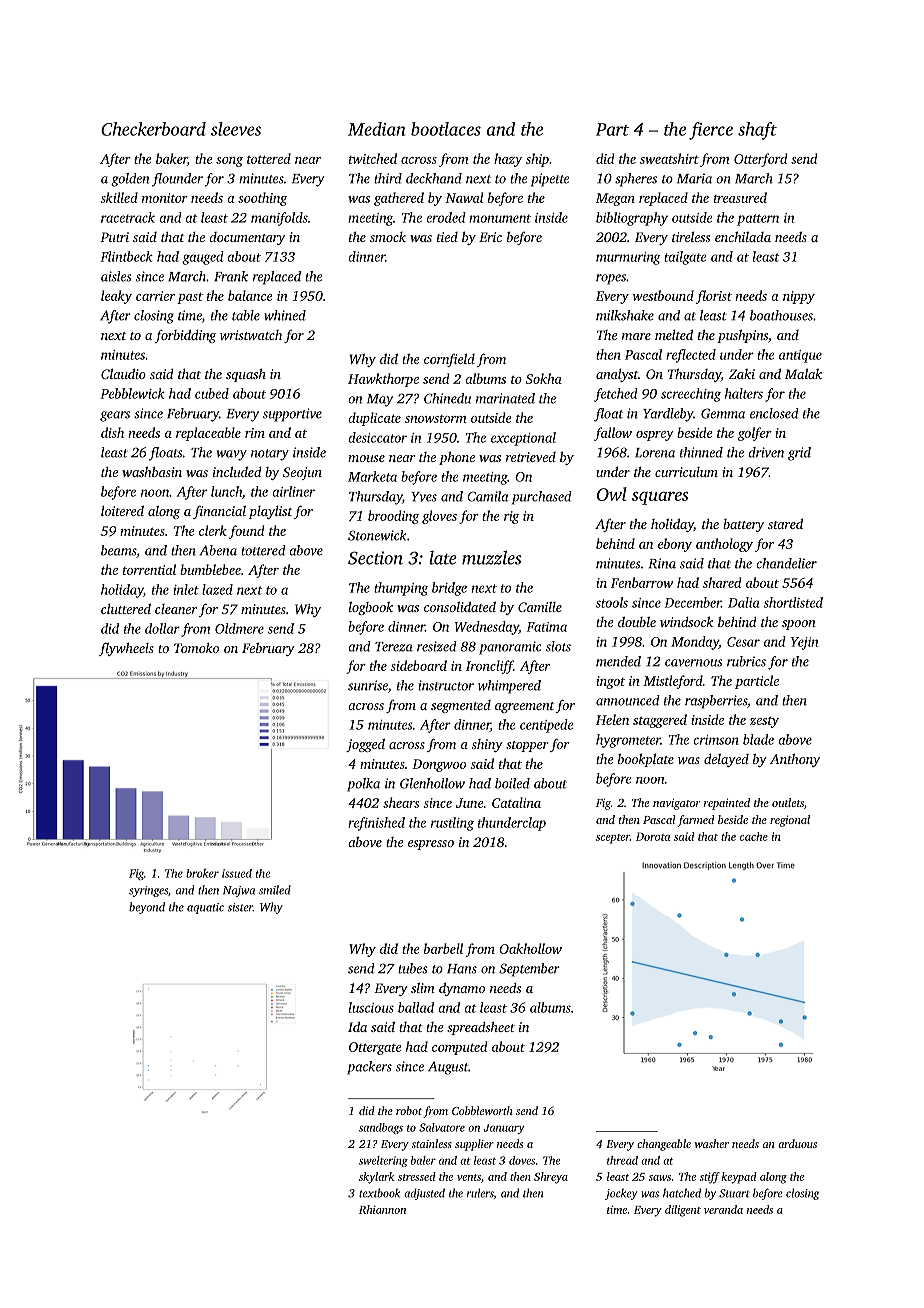 The width and height of the screenshot is (924, 1308). I want to click on sandbags, so click(381, 1128).
